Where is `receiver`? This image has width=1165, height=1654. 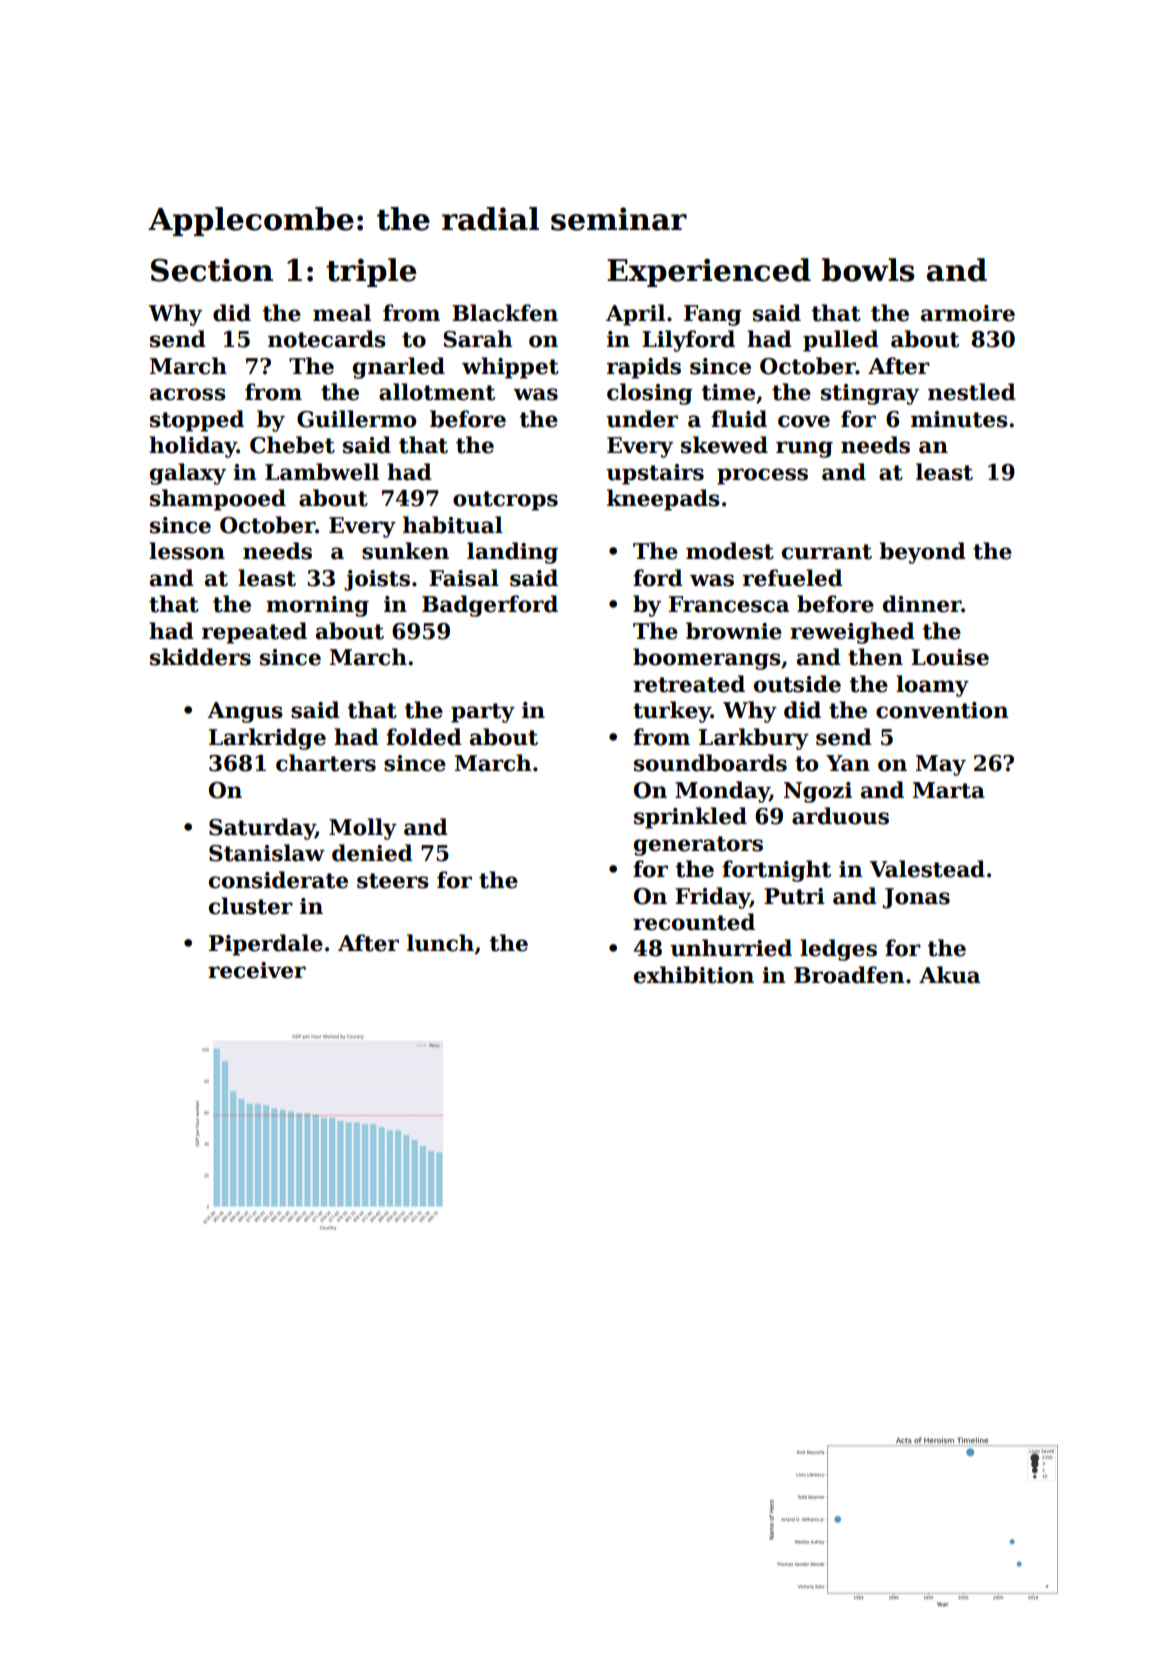
receiver is located at coordinates (257, 970).
